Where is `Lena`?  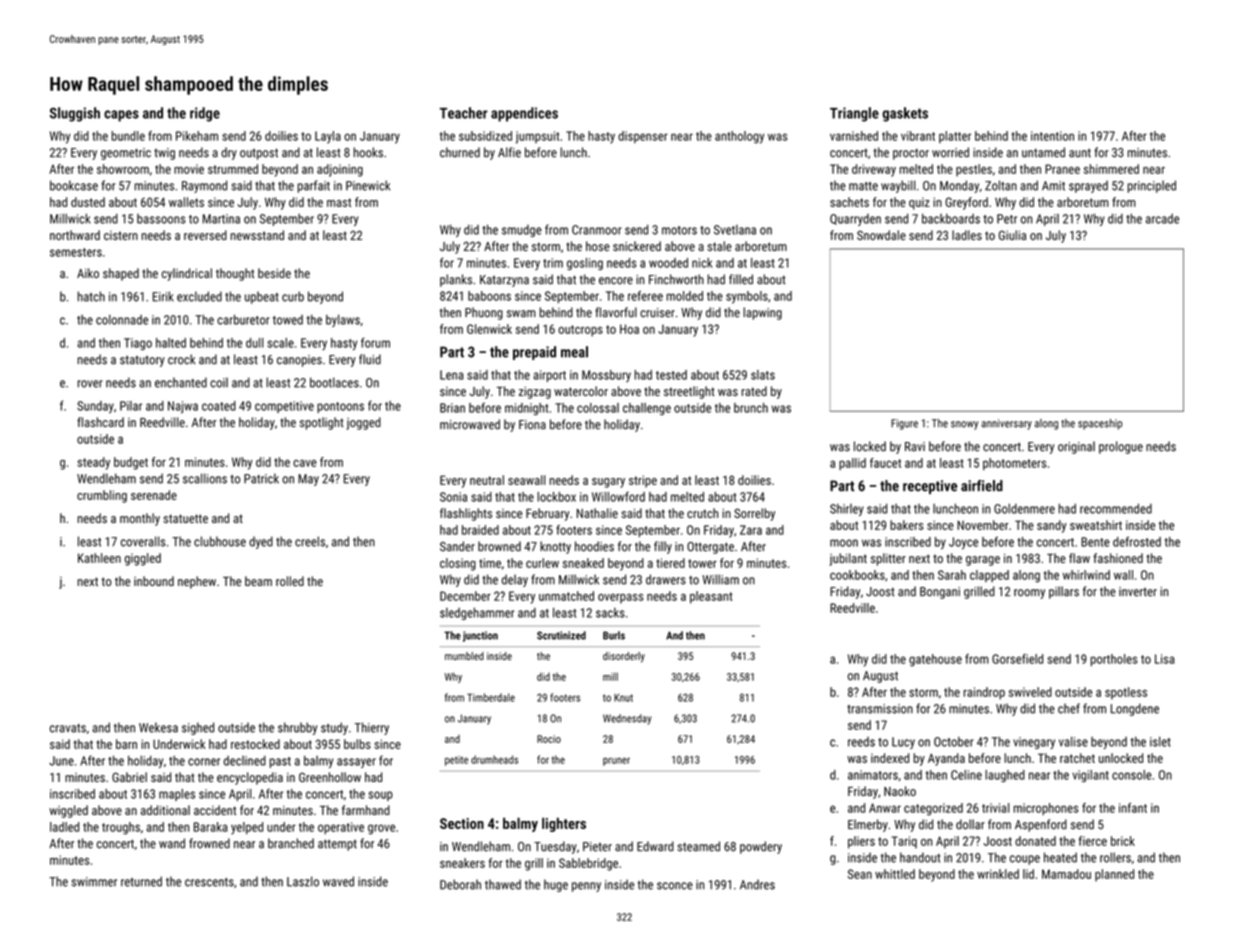
Lena is located at coordinates (451, 375).
